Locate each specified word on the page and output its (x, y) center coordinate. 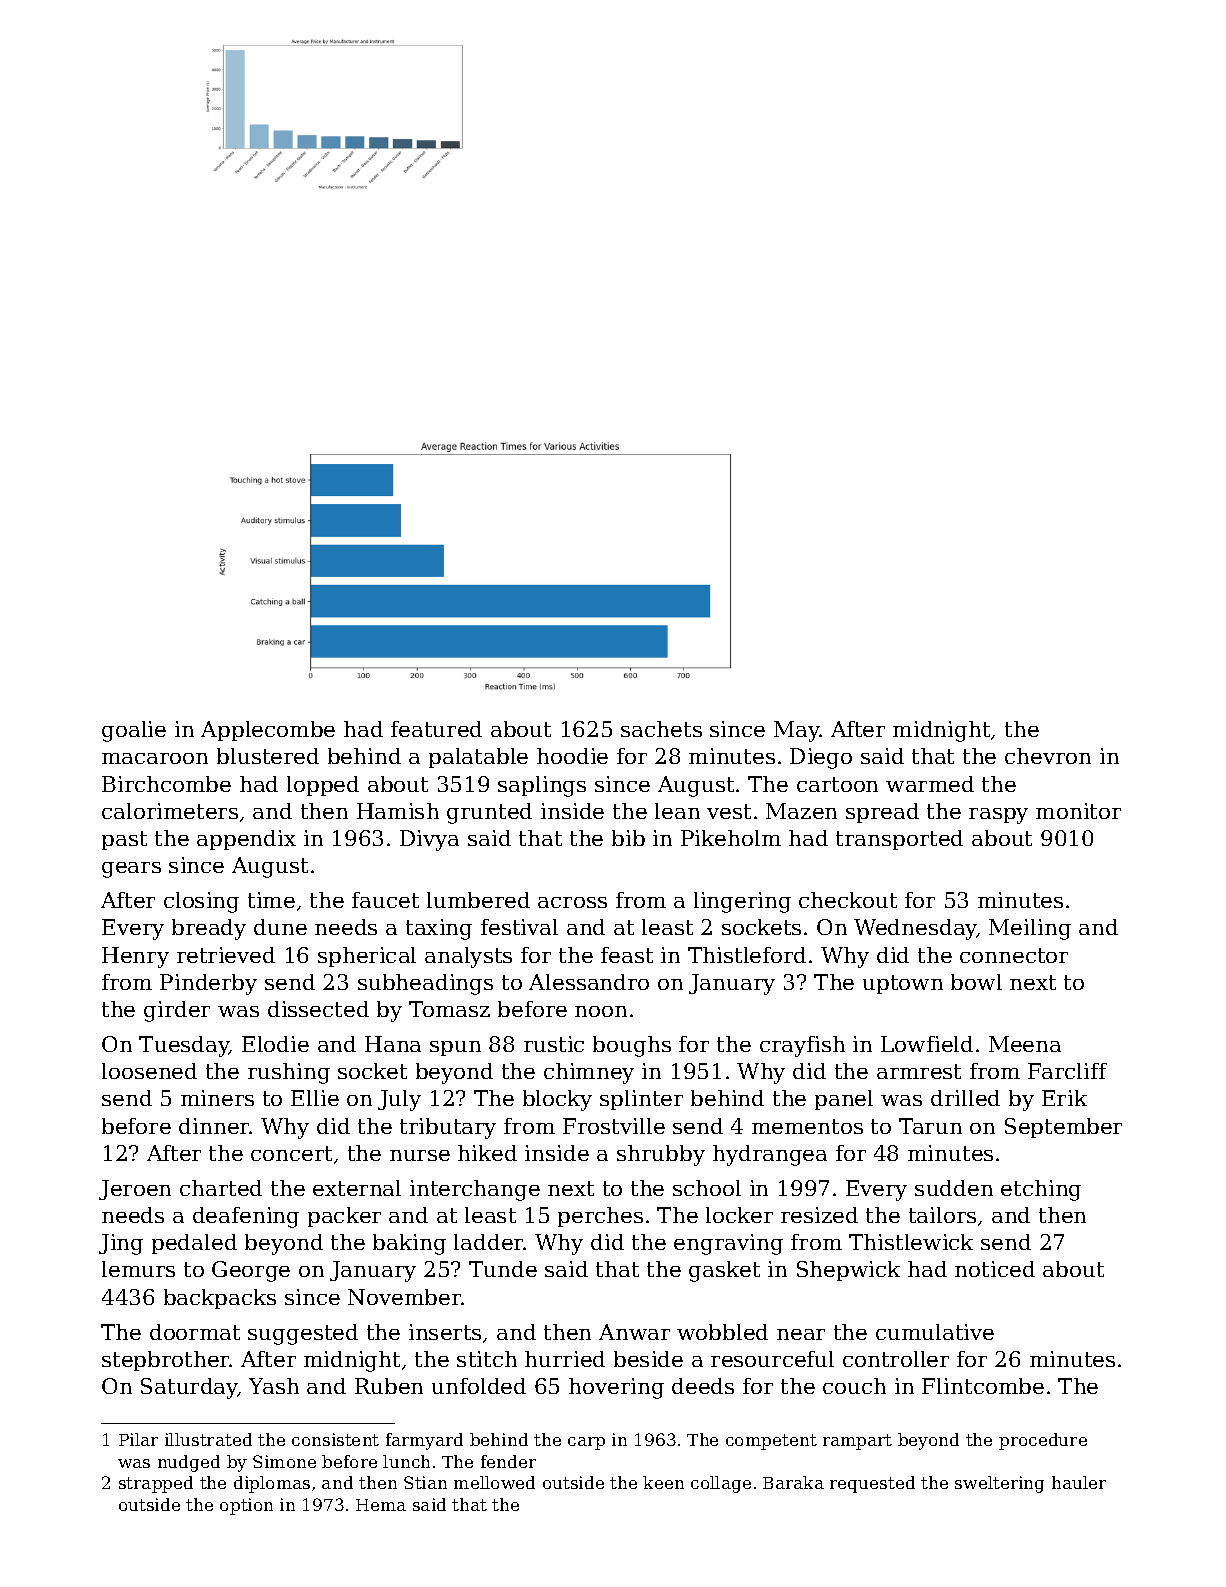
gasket (724, 1271)
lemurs (138, 1269)
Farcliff (1067, 1071)
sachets (661, 729)
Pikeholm (731, 838)
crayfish (802, 1046)
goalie (134, 731)
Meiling (1030, 929)
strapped (156, 1484)
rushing (289, 1073)
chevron (1048, 756)
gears (131, 870)
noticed (995, 1269)
